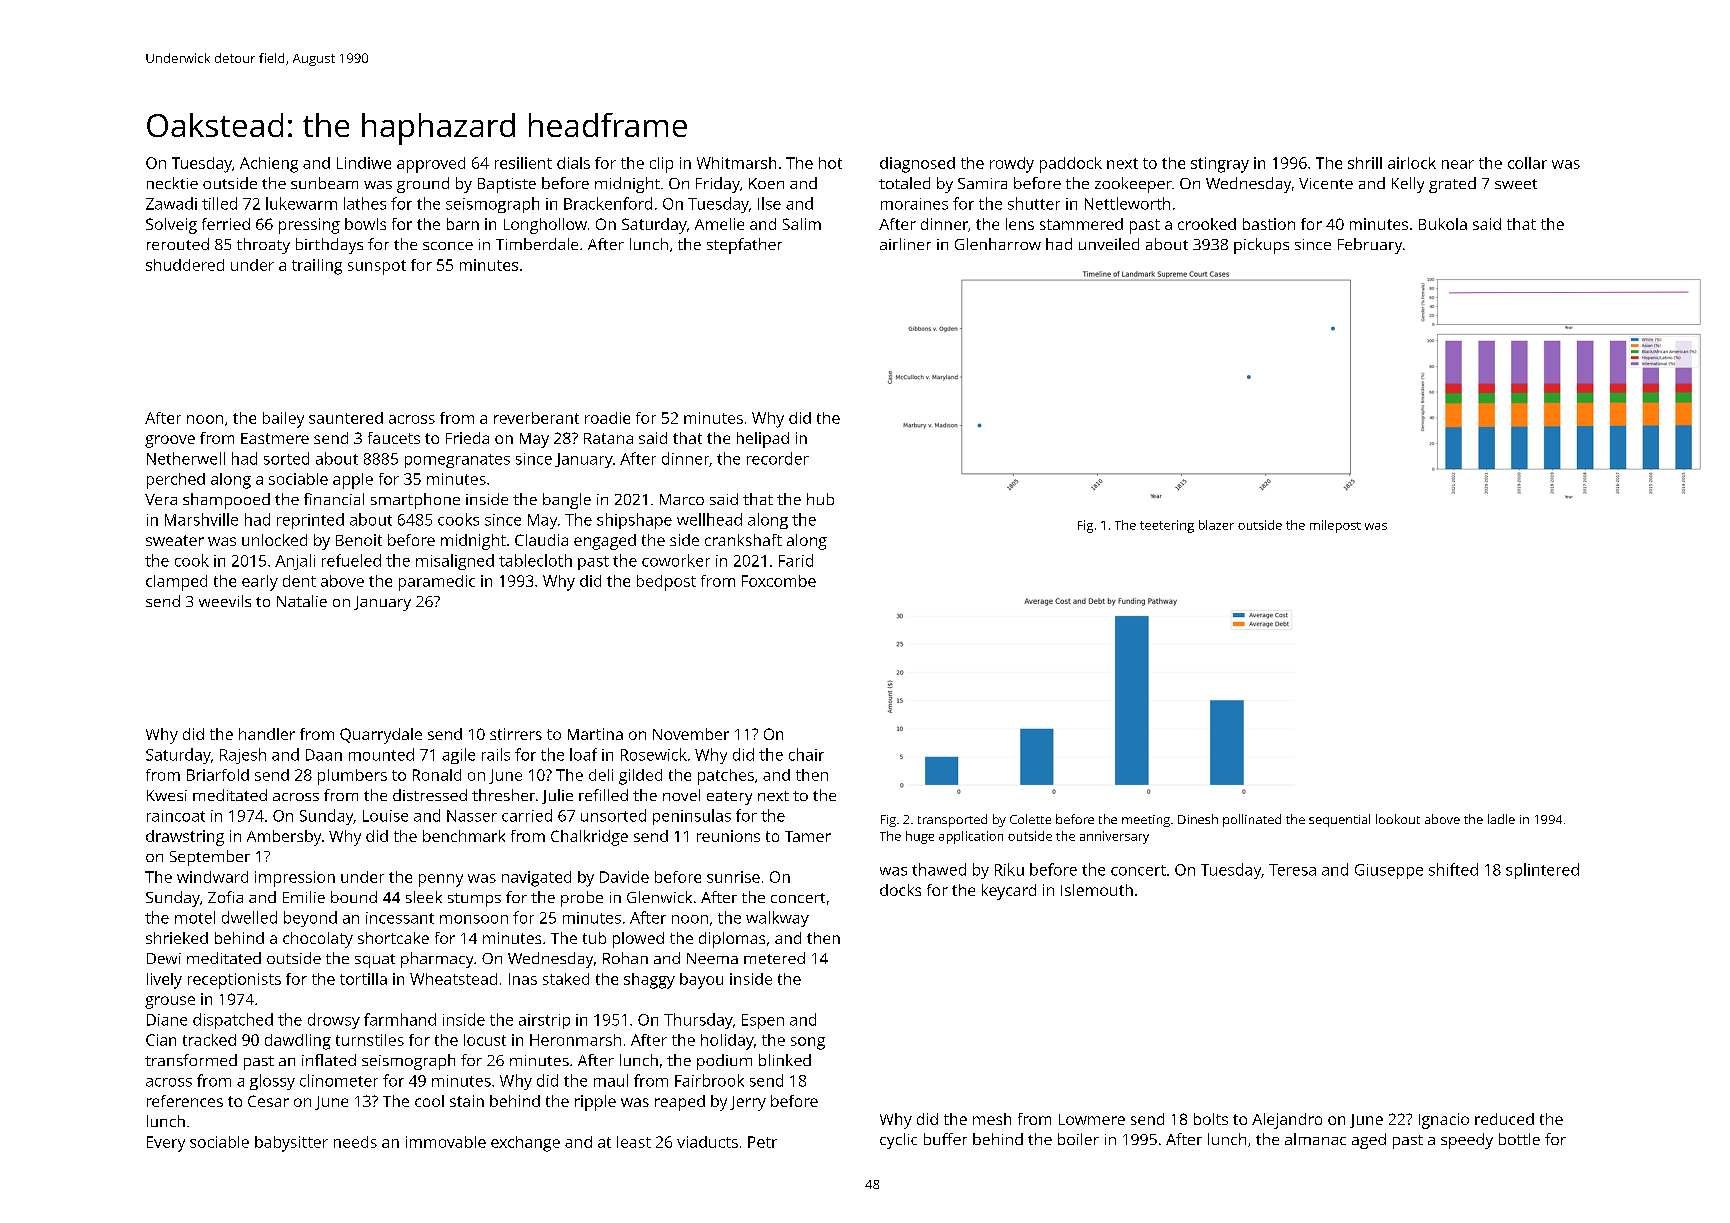 Image resolution: width=1730 pixels, height=1223 pixels. I want to click on blazer, so click(1216, 525).
